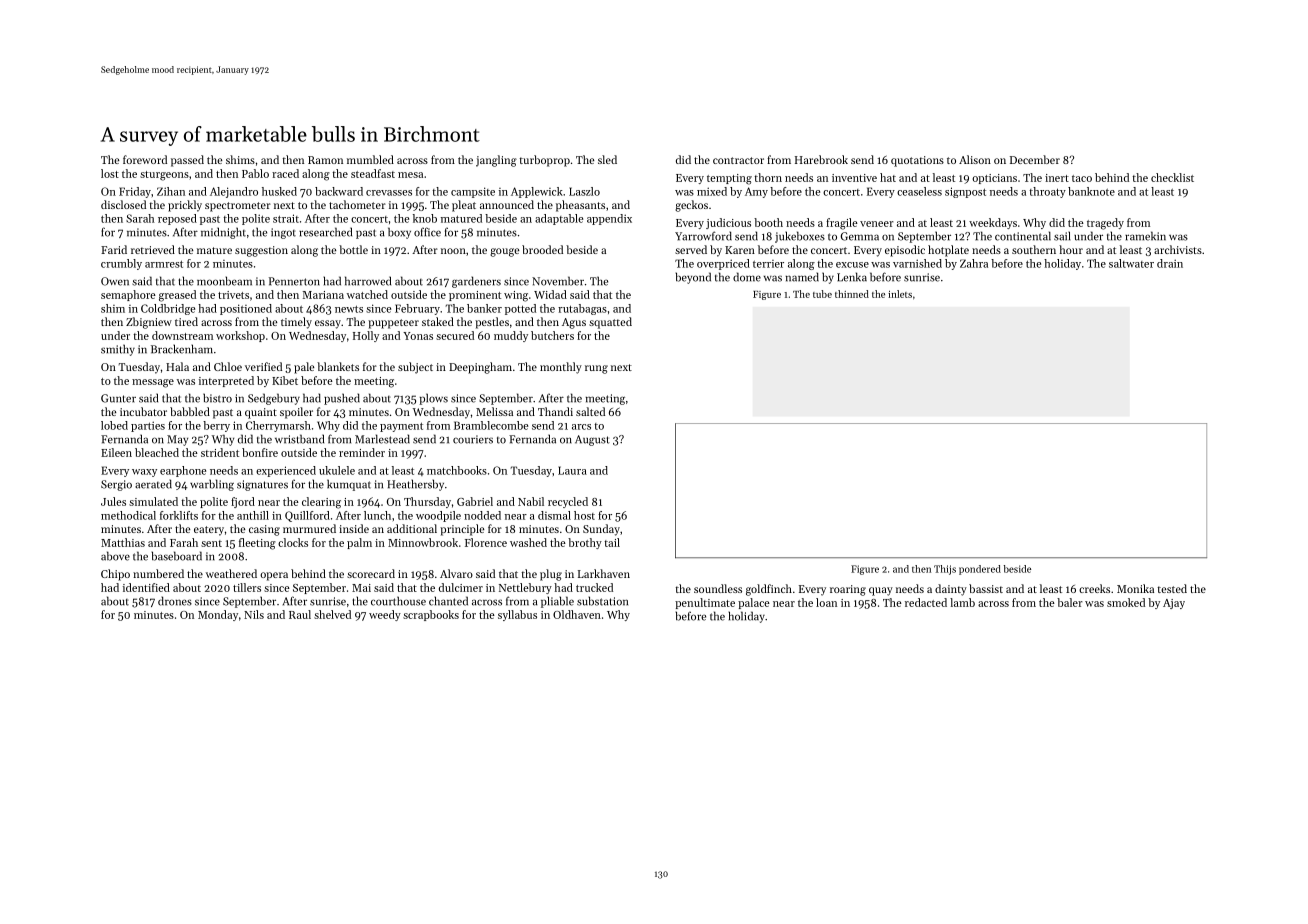  What do you see at coordinates (415, 368) in the screenshot?
I see `subject` at bounding box center [415, 368].
